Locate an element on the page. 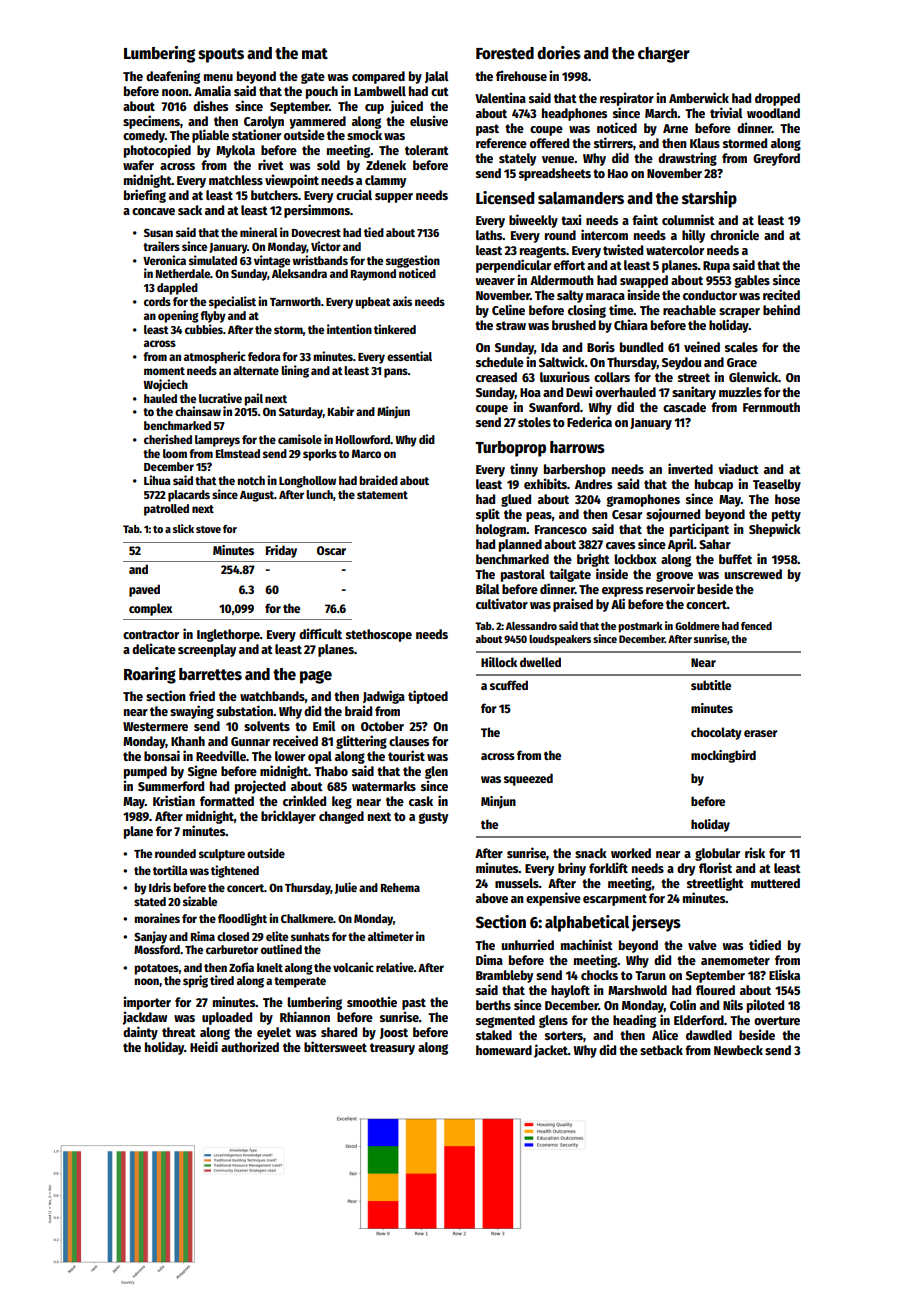 This image has height=1308, width=924. hose is located at coordinates (787, 499).
